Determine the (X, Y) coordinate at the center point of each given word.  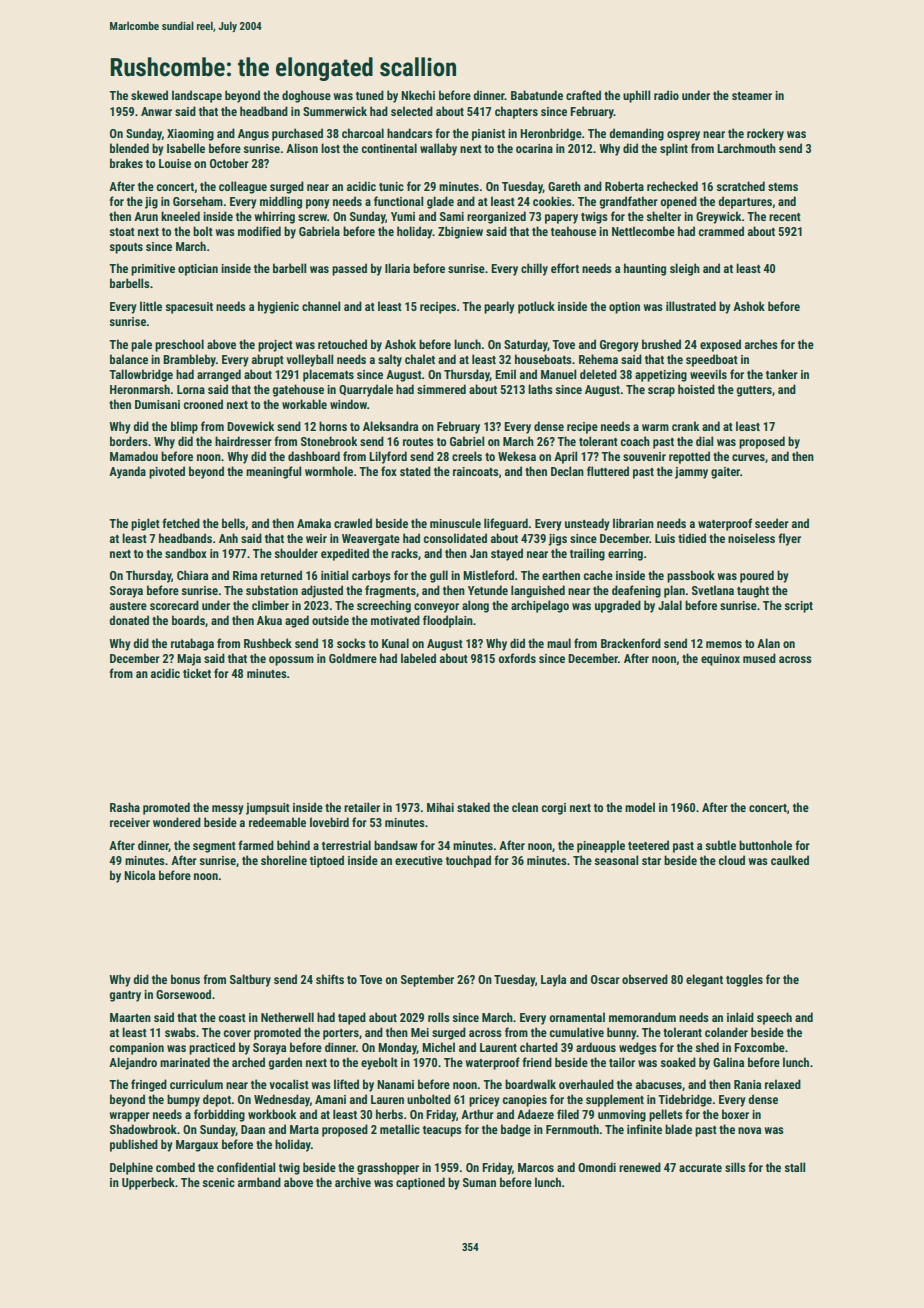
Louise (175, 163)
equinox (720, 660)
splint (674, 149)
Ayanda (127, 472)
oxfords (517, 658)
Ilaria (397, 268)
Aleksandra (390, 426)
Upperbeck (148, 1183)
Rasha (125, 807)
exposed (720, 345)
